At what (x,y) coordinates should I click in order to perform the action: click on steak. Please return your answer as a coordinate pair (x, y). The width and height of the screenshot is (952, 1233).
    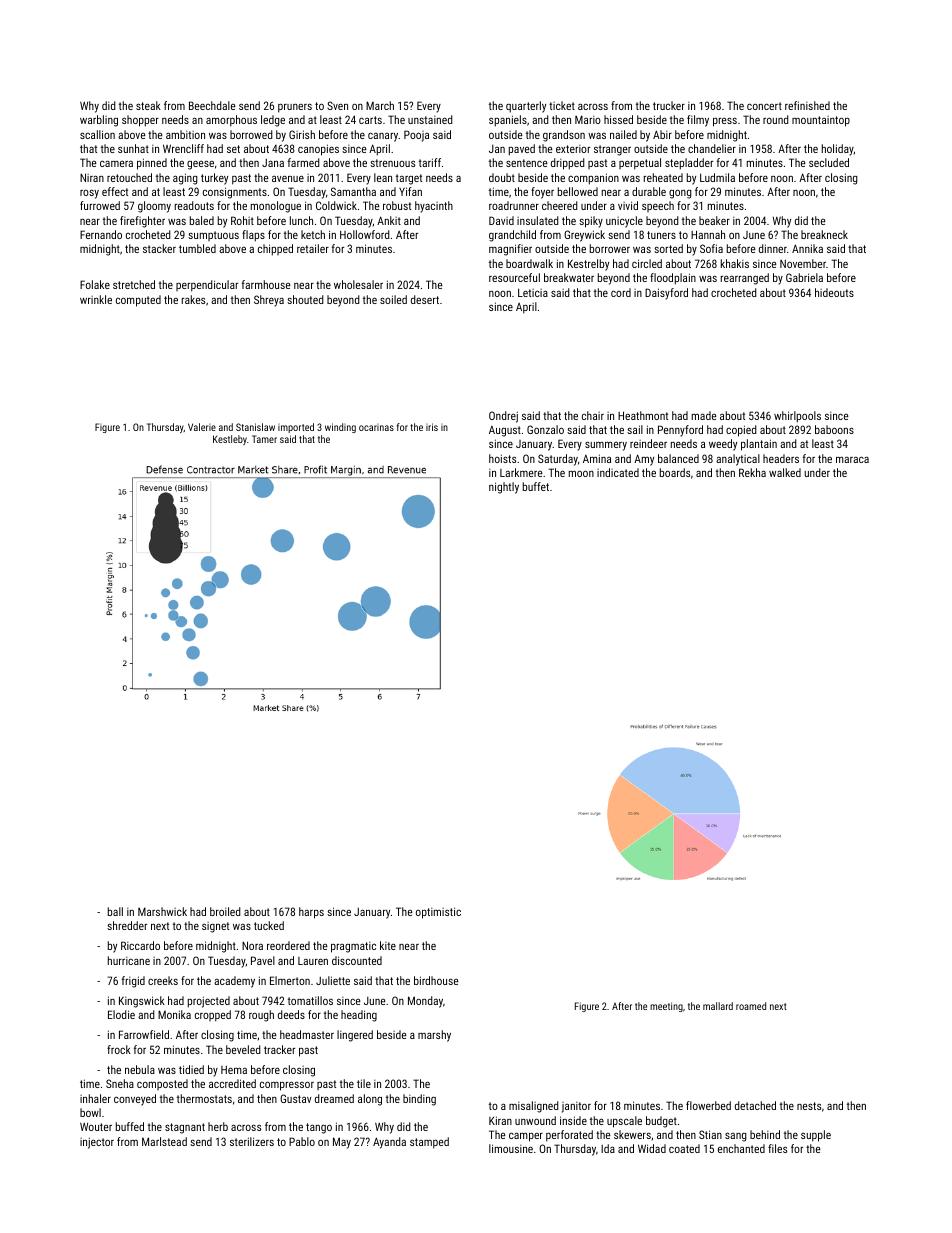
    Looking at the image, I should click on (148, 105).
